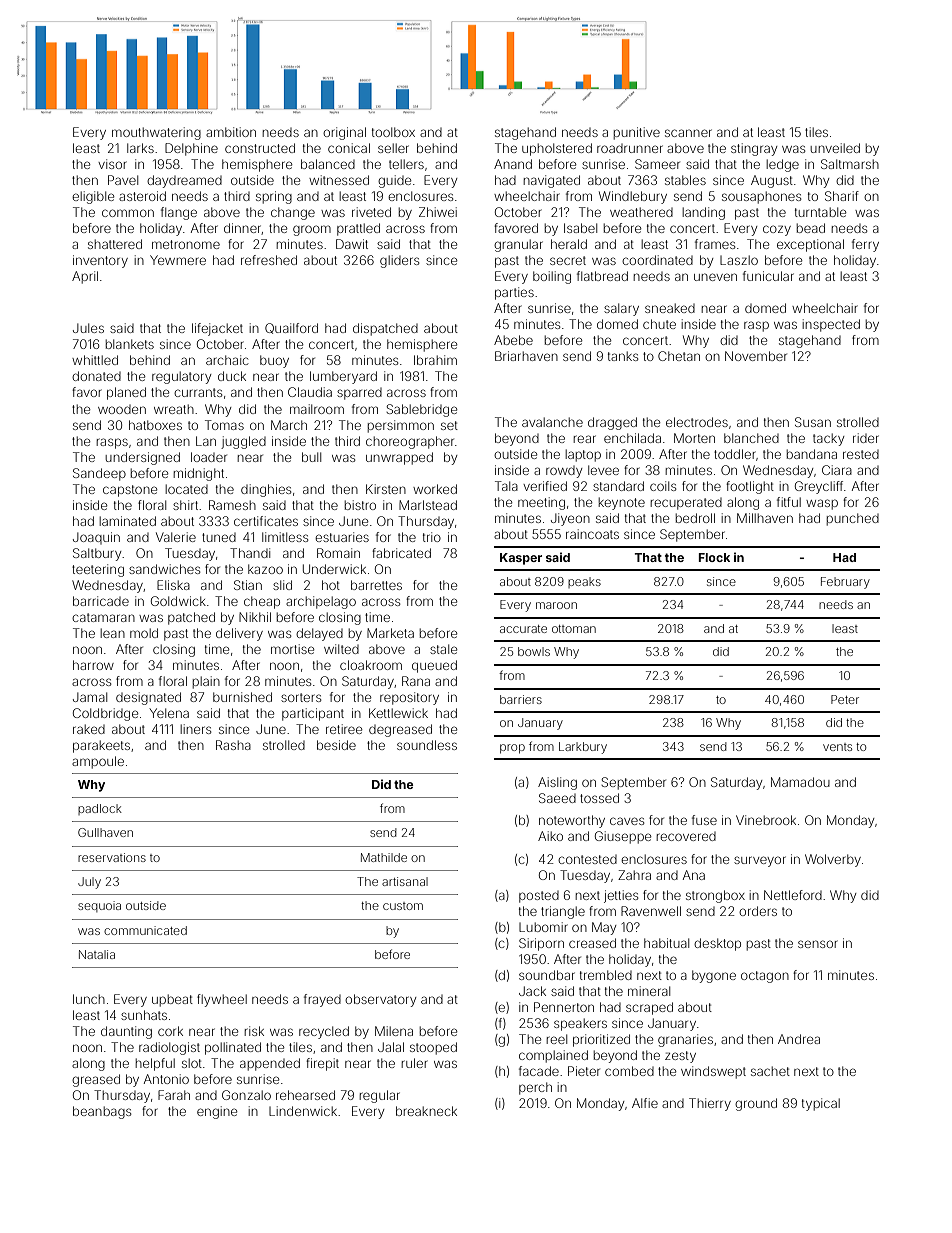 The image size is (952, 1233). What do you see at coordinates (521, 699) in the page?
I see `barriers` at bounding box center [521, 699].
